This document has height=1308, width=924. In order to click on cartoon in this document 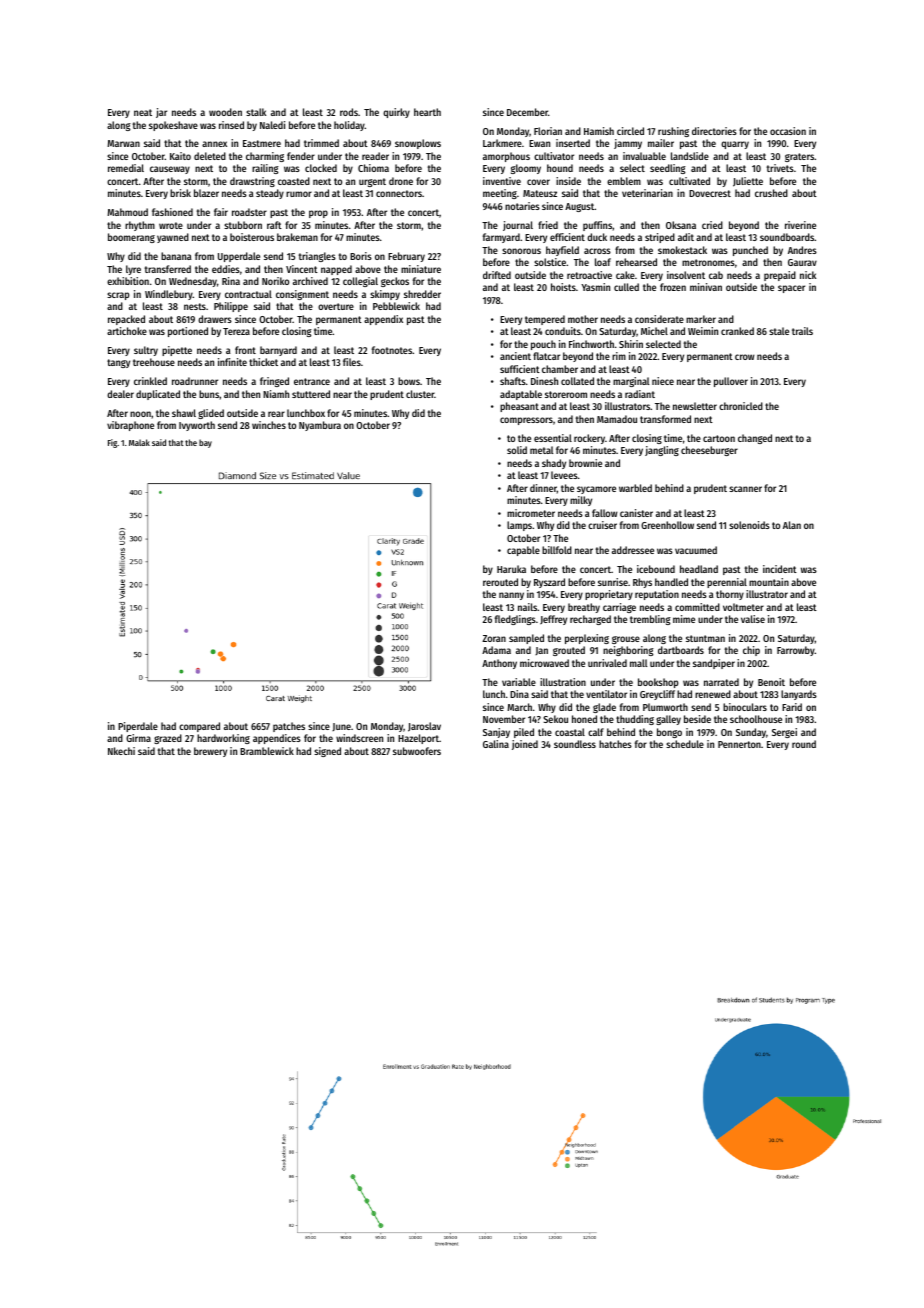, I will do `click(719, 438)`.
